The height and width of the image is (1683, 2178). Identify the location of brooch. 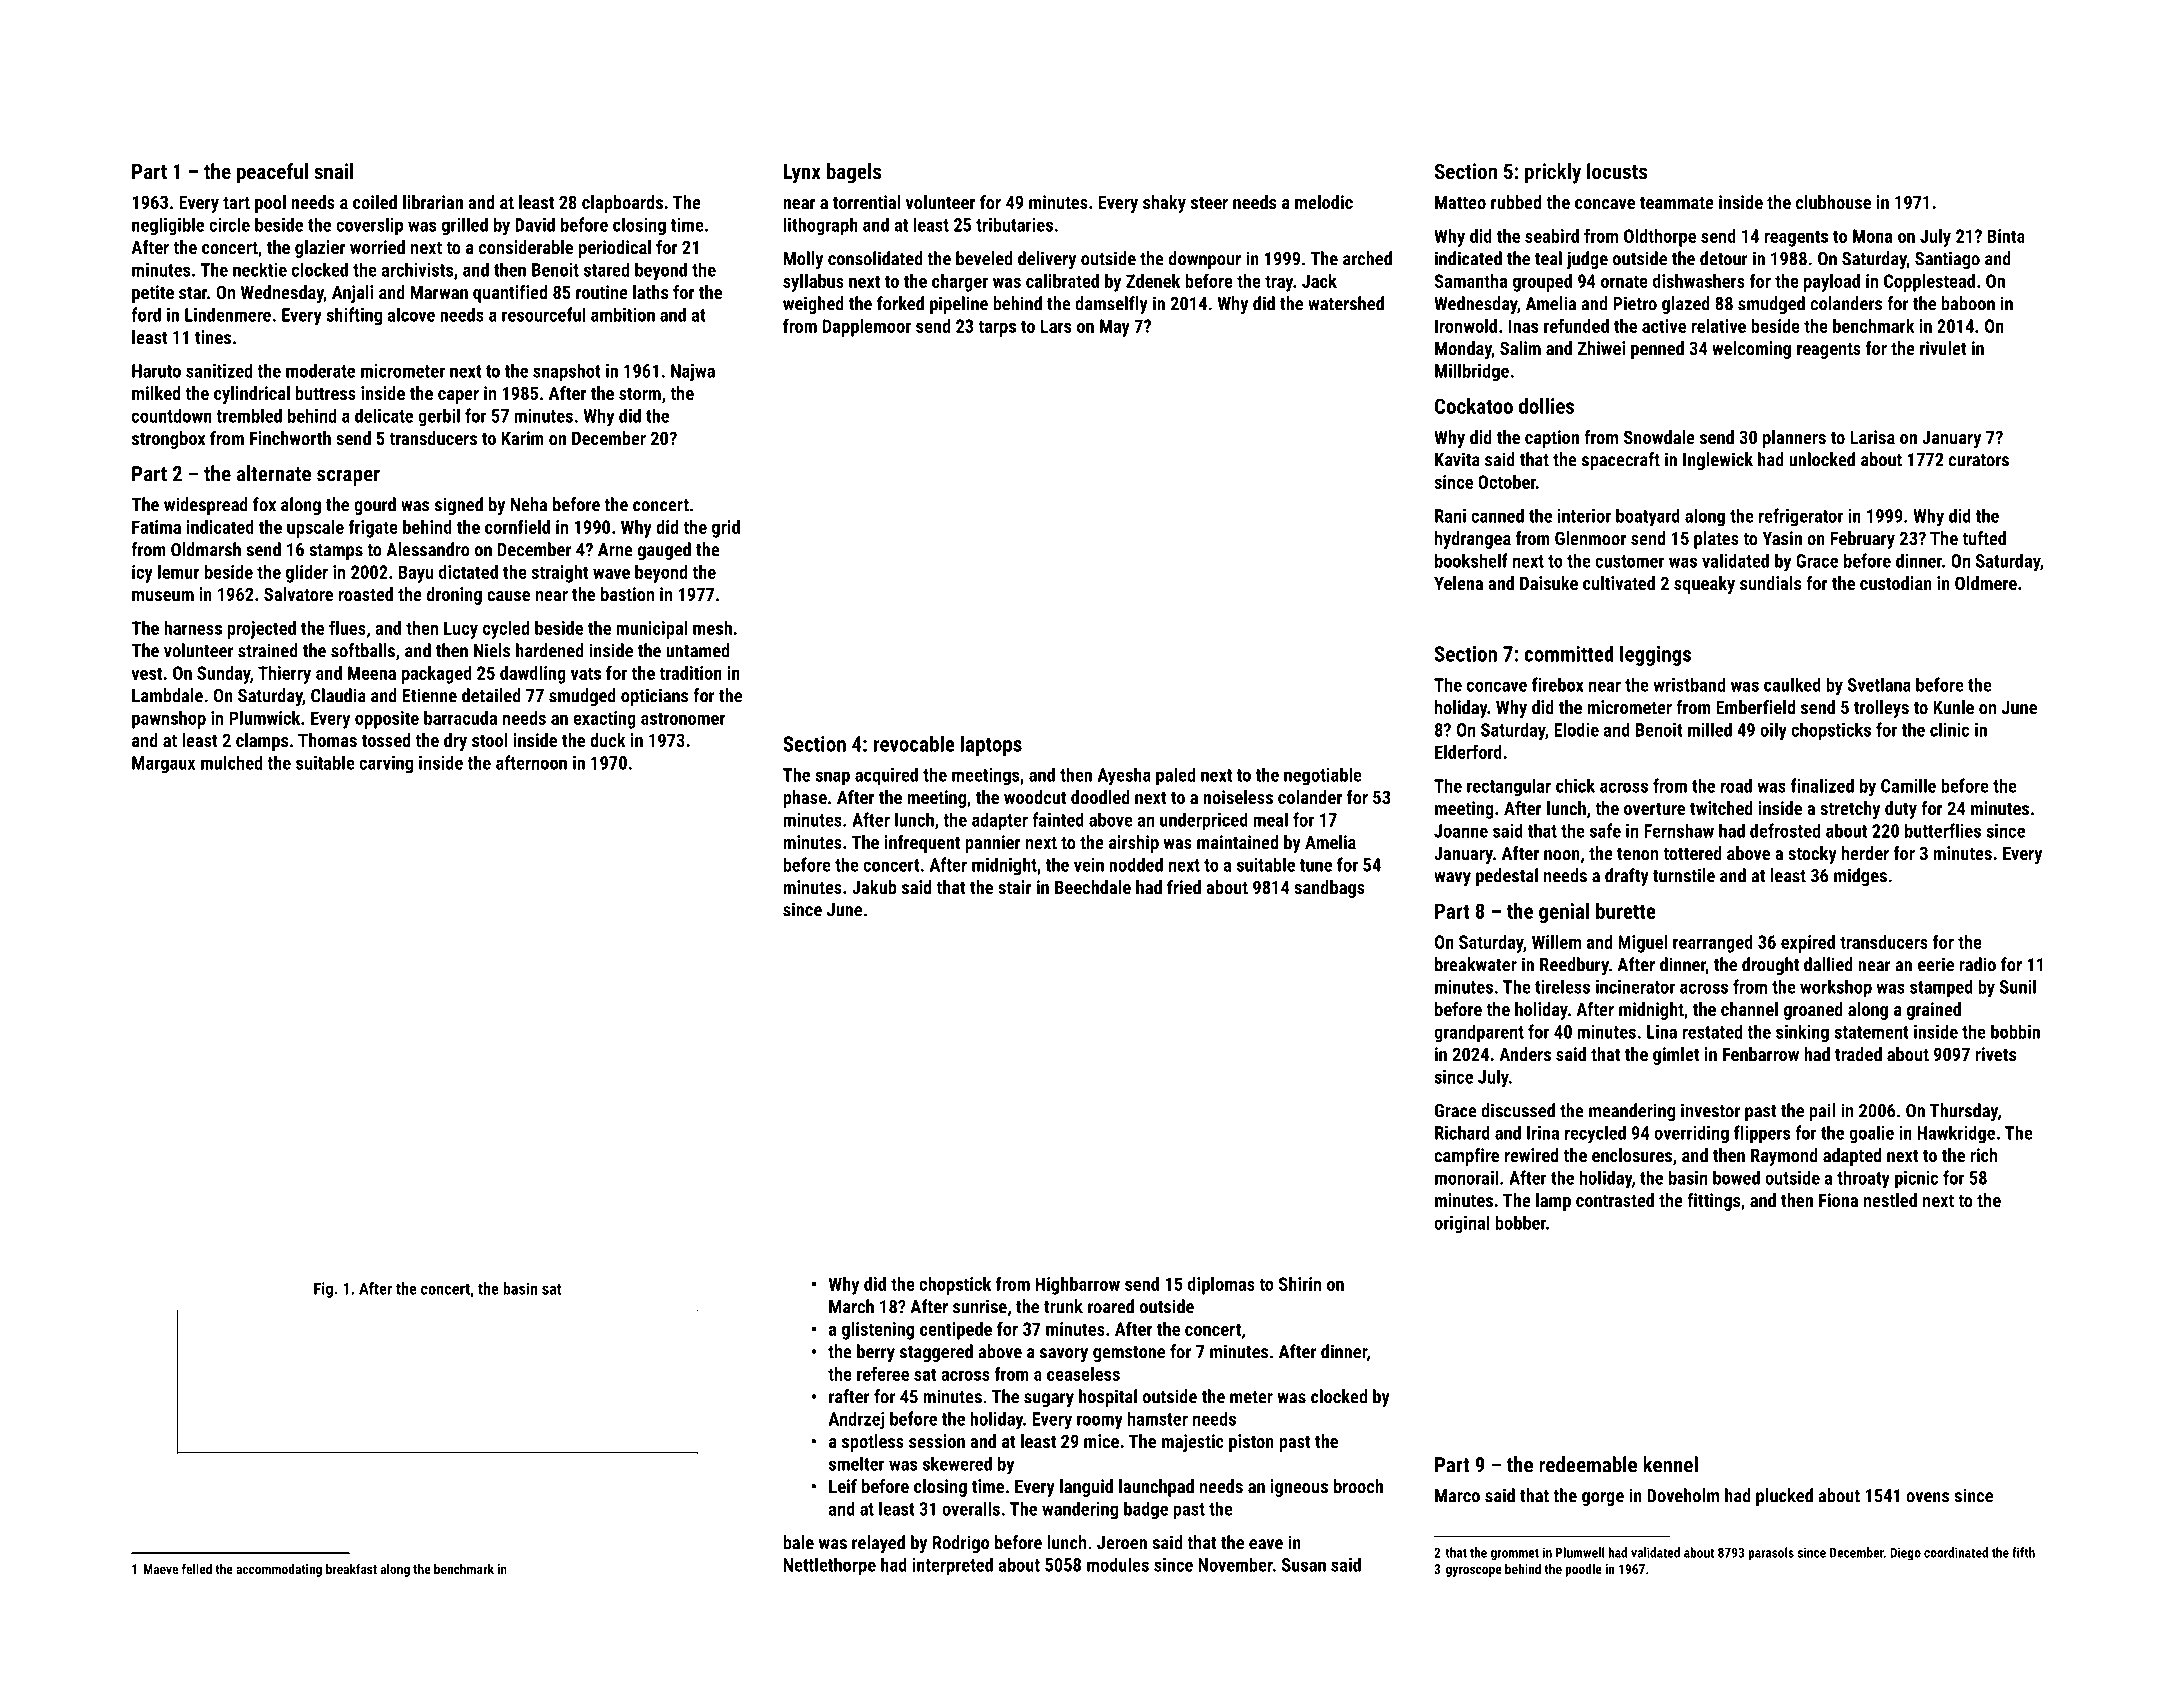
(1358, 1486).
